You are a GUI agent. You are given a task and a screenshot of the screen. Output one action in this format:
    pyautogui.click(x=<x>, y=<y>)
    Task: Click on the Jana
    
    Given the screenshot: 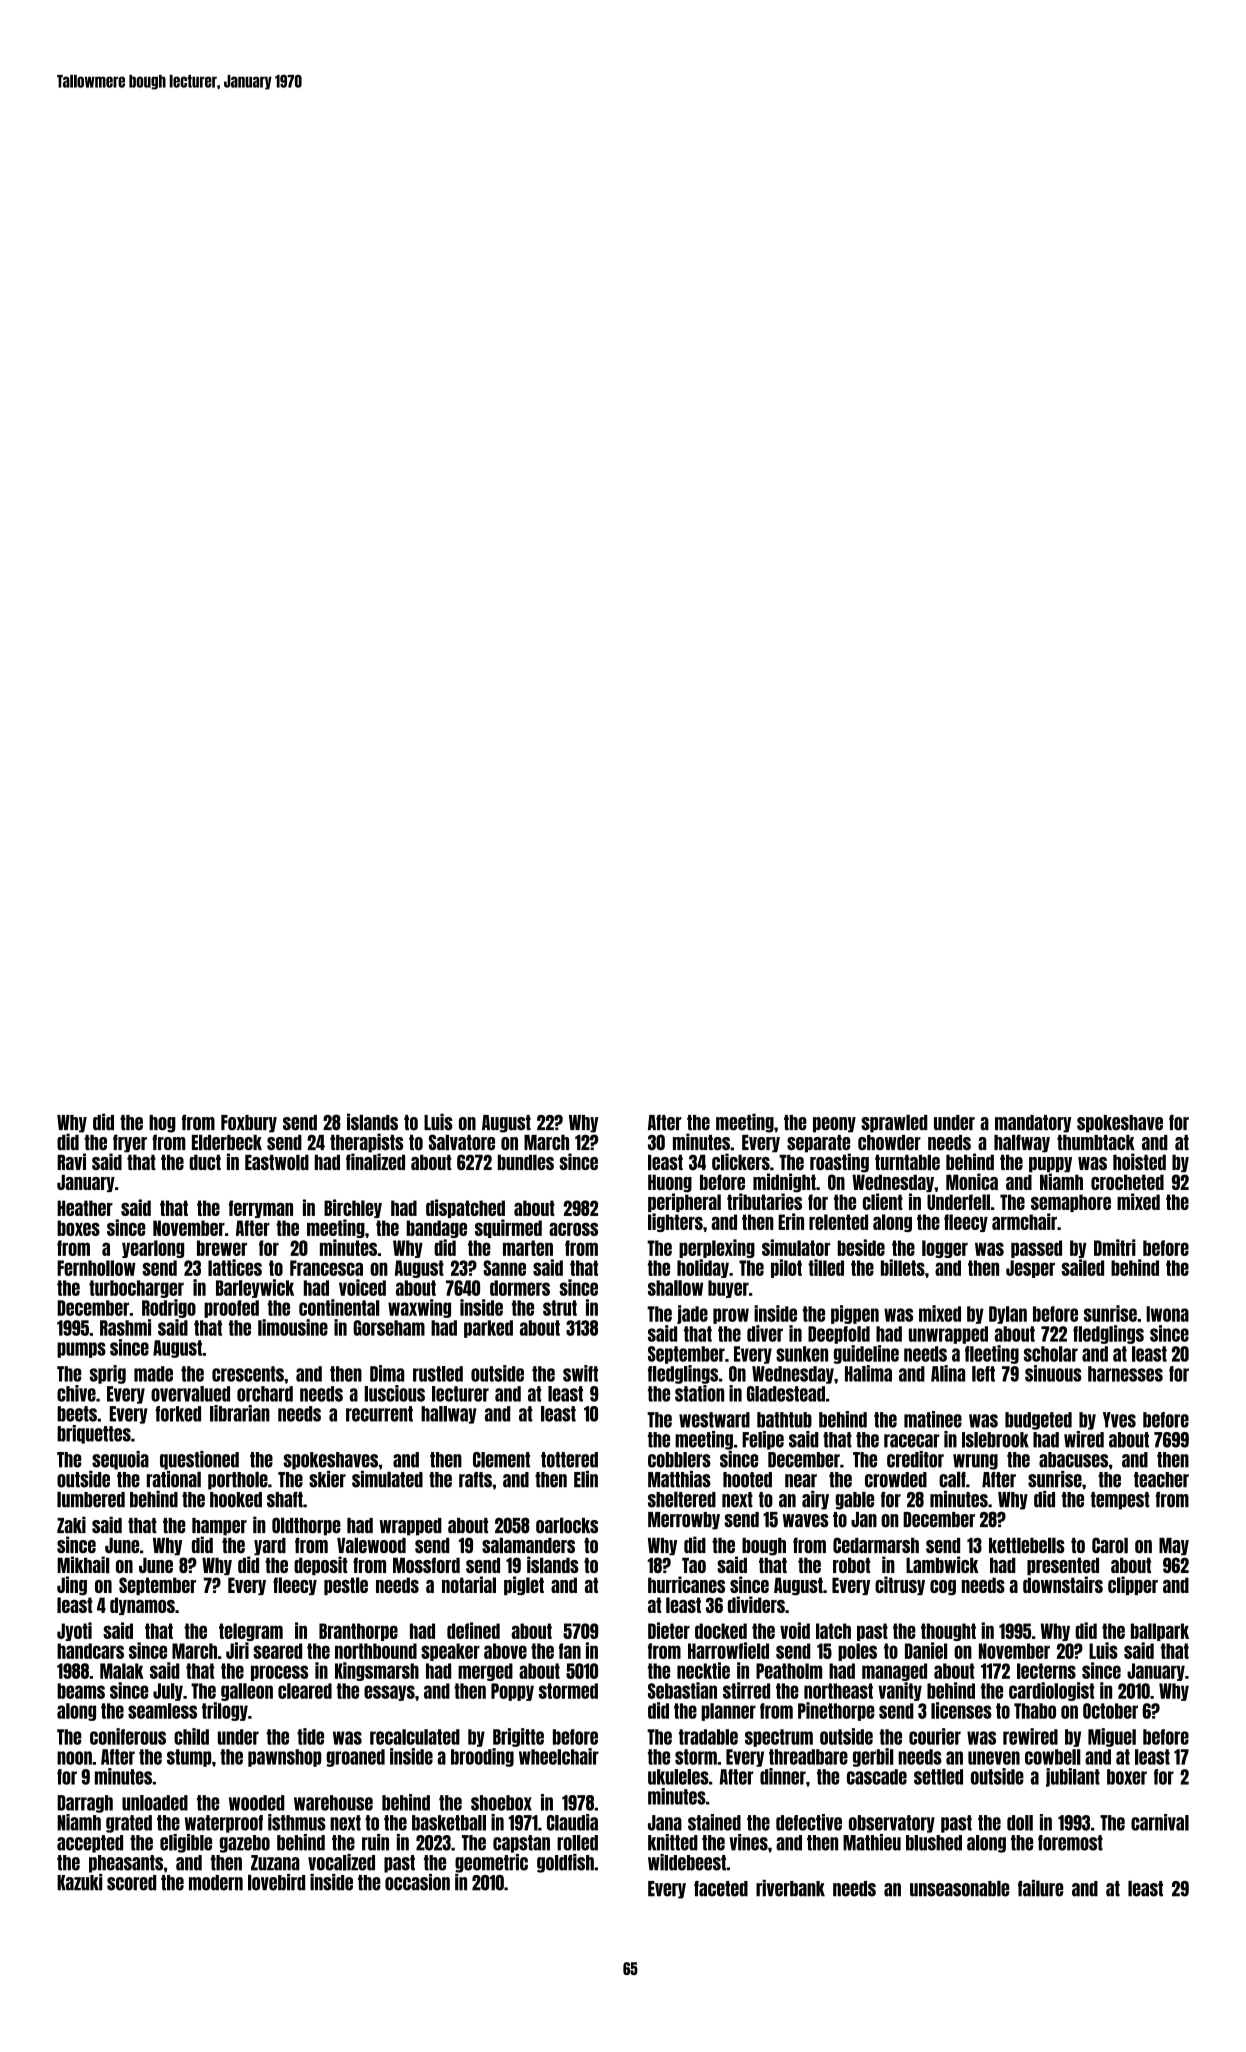 What is the action you would take?
    pyautogui.click(x=665, y=1823)
